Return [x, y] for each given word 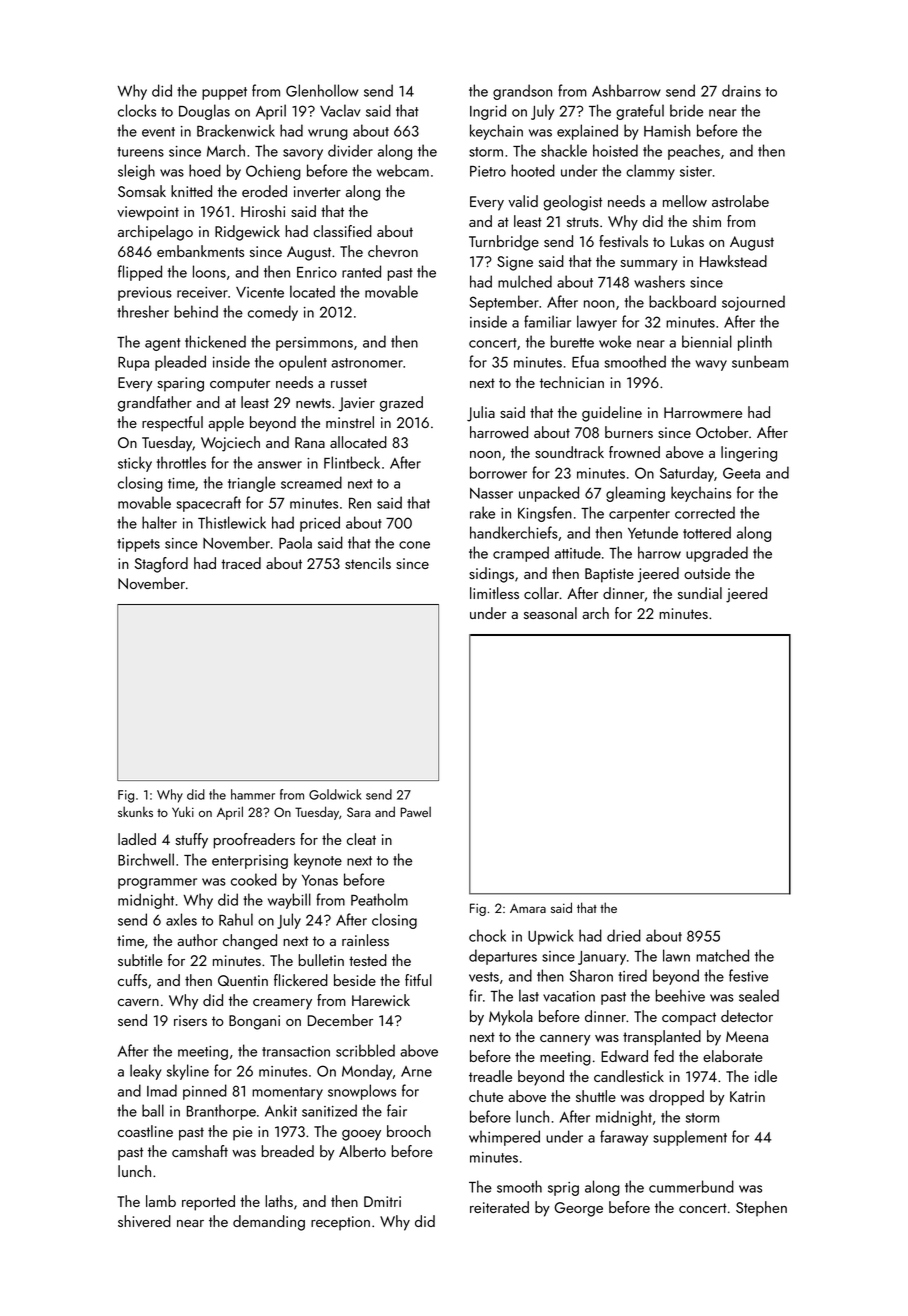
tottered [707, 532]
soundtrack [569, 452]
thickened [215, 341]
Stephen [761, 1209]
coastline [145, 1131]
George [578, 1209]
